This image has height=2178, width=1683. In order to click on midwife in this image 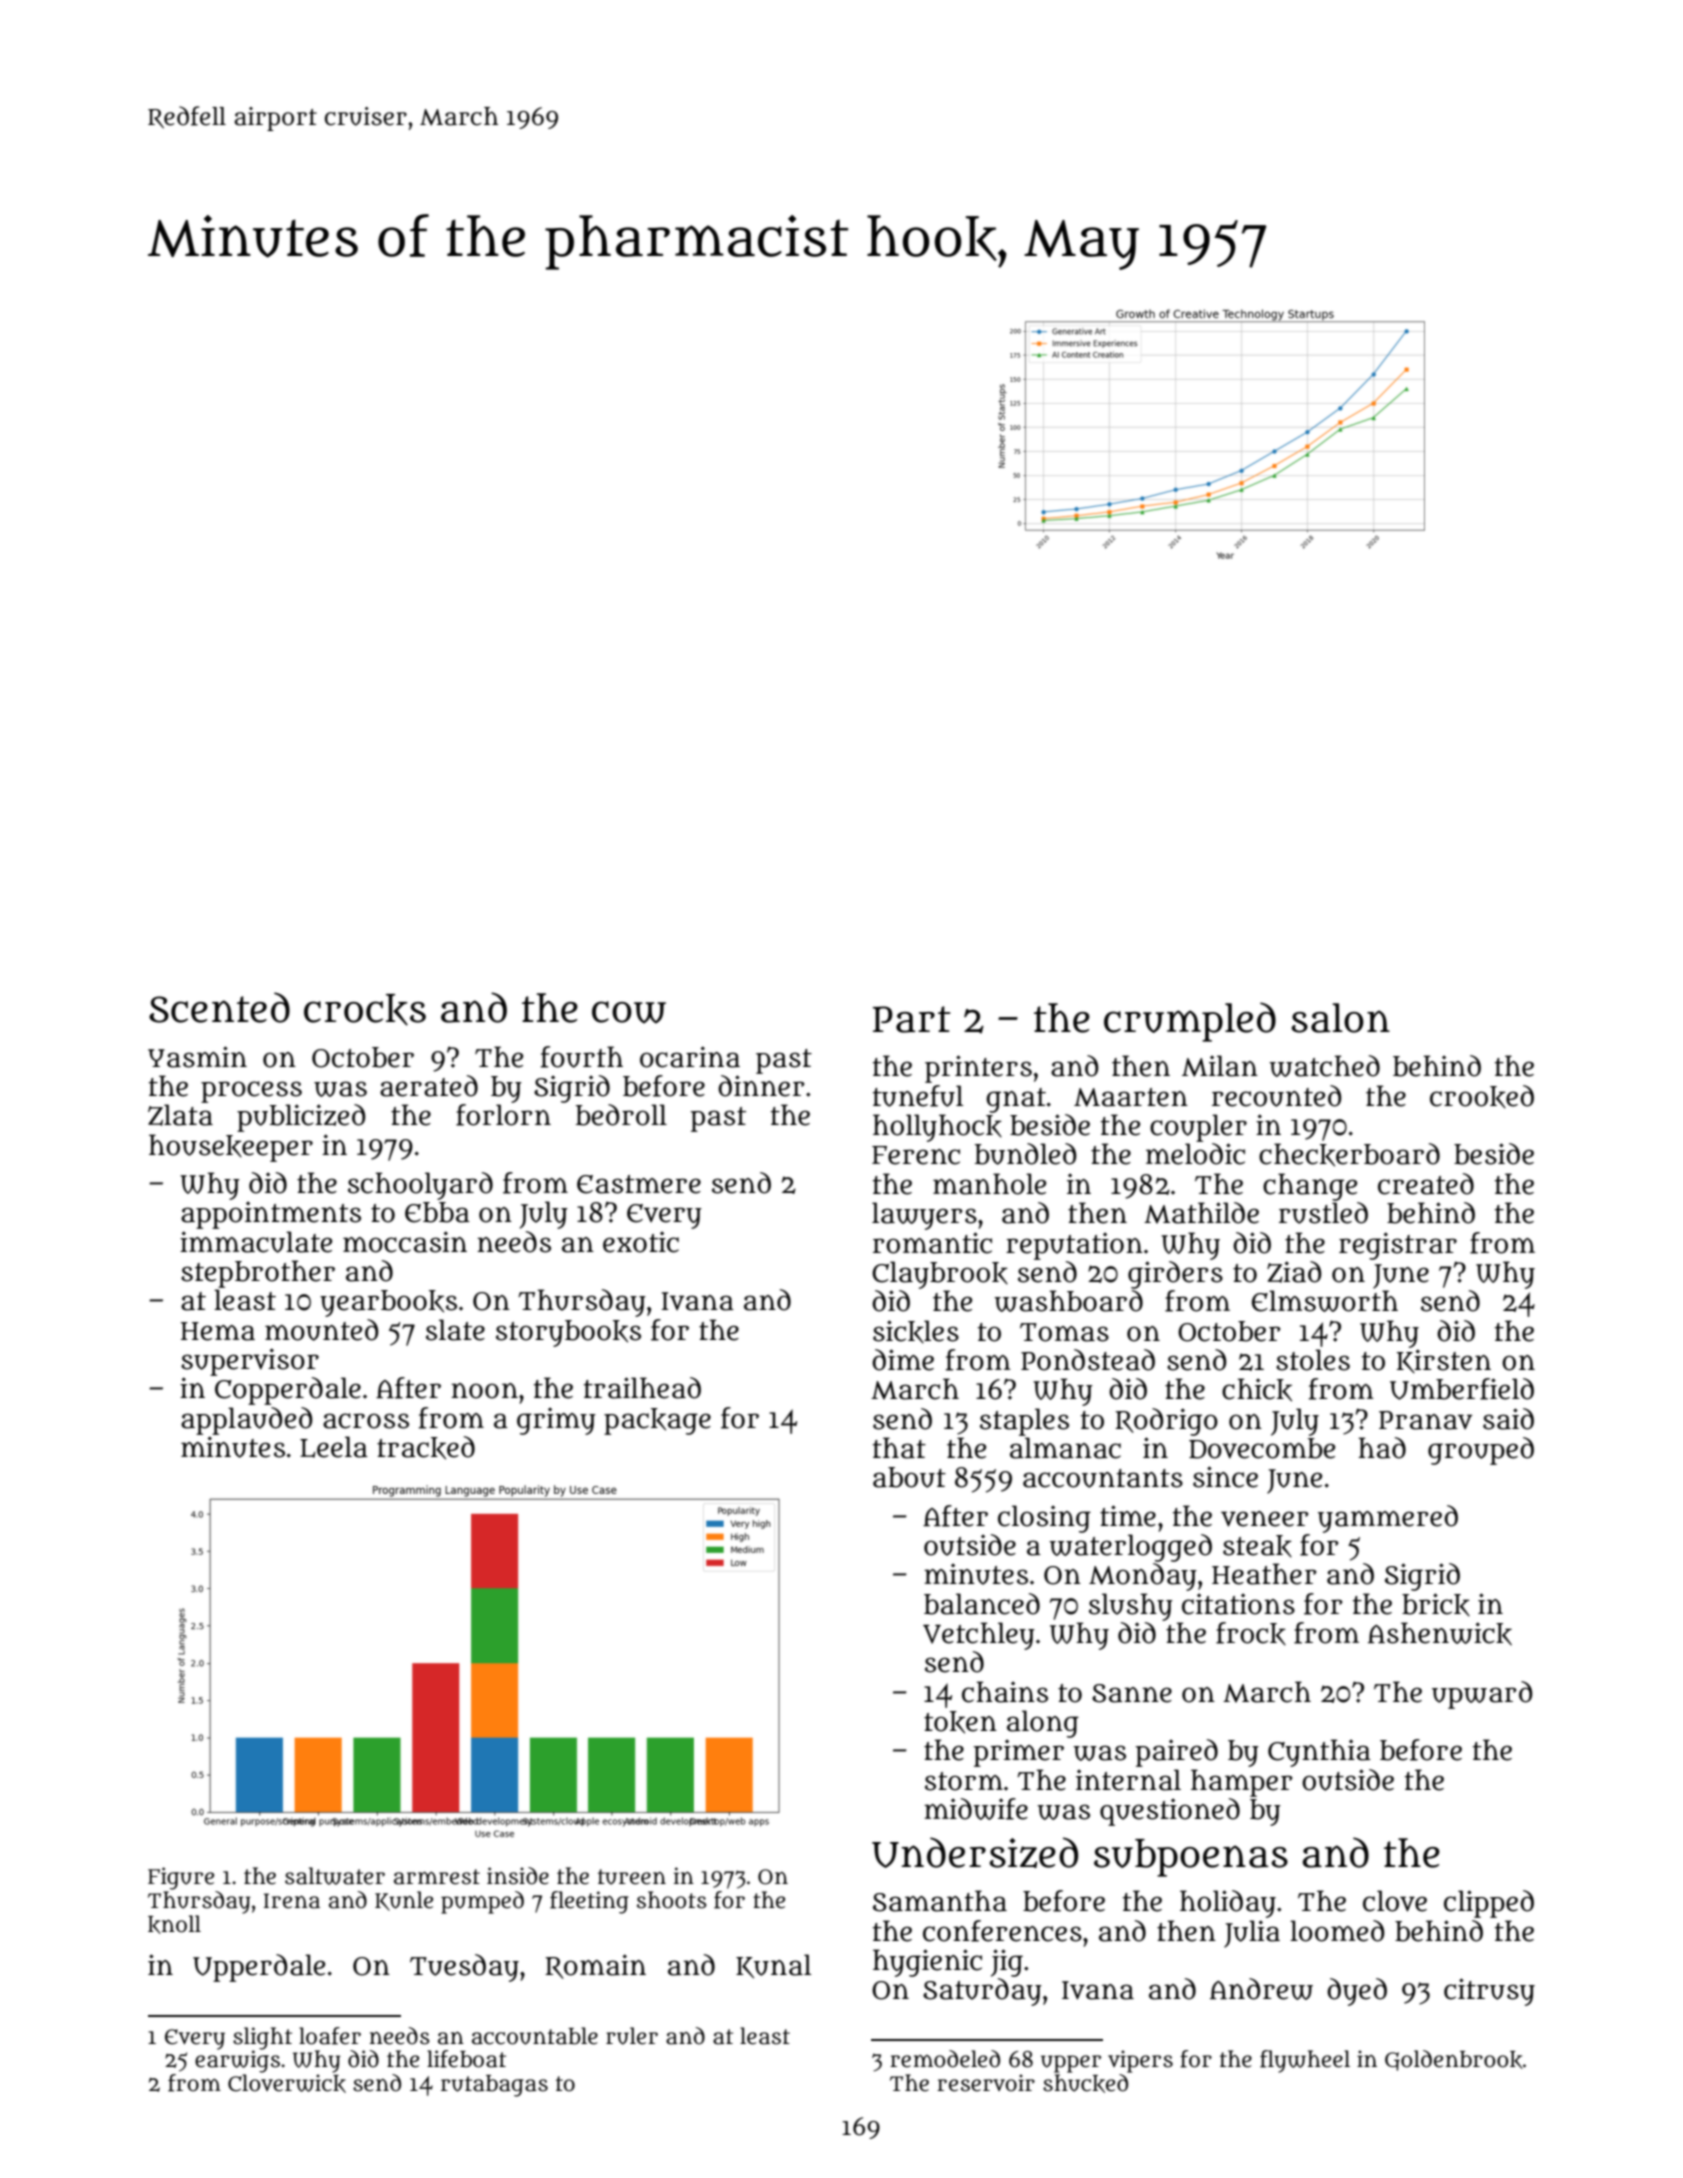, I will do `click(976, 1809)`.
